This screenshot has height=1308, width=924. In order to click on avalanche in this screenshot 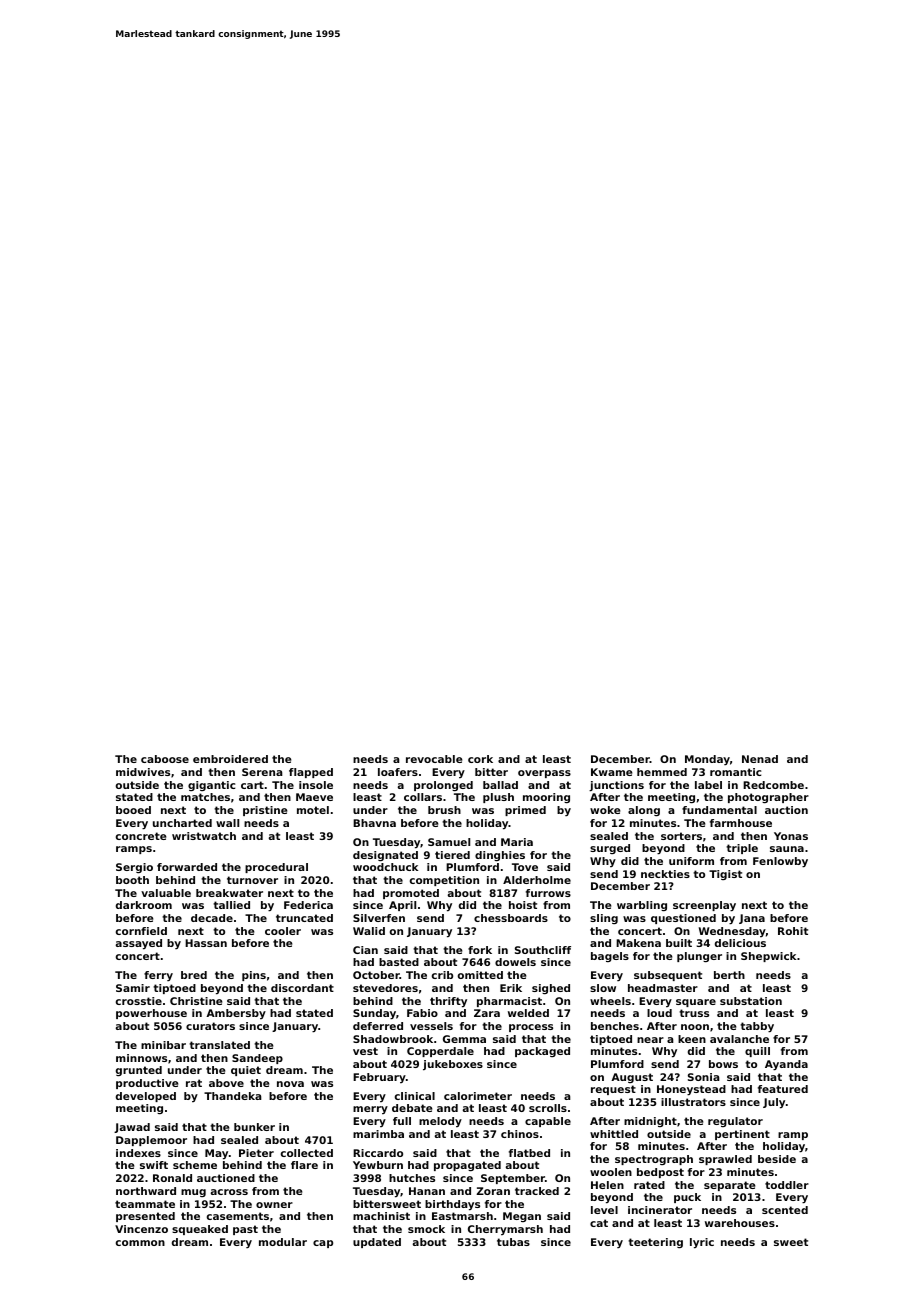, I will do `click(739, 1039)`.
